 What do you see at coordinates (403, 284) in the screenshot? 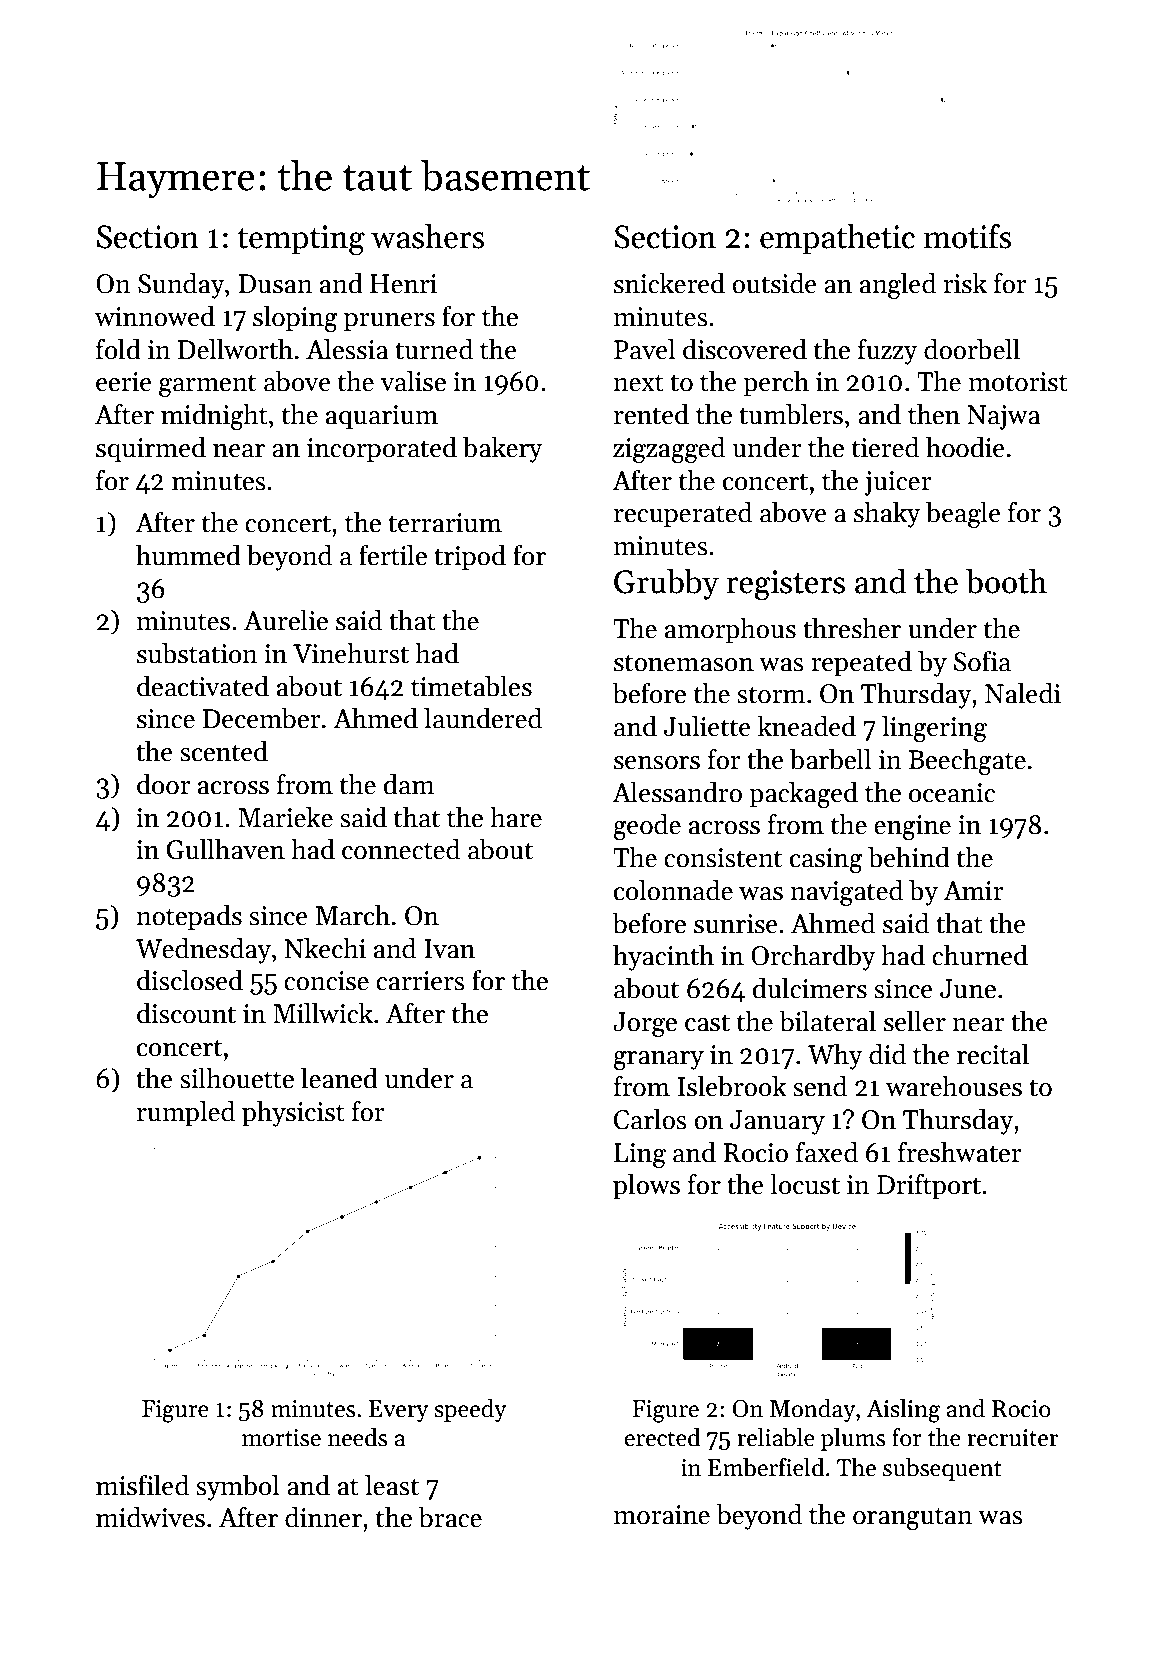
I see `Henri` at bounding box center [403, 284].
